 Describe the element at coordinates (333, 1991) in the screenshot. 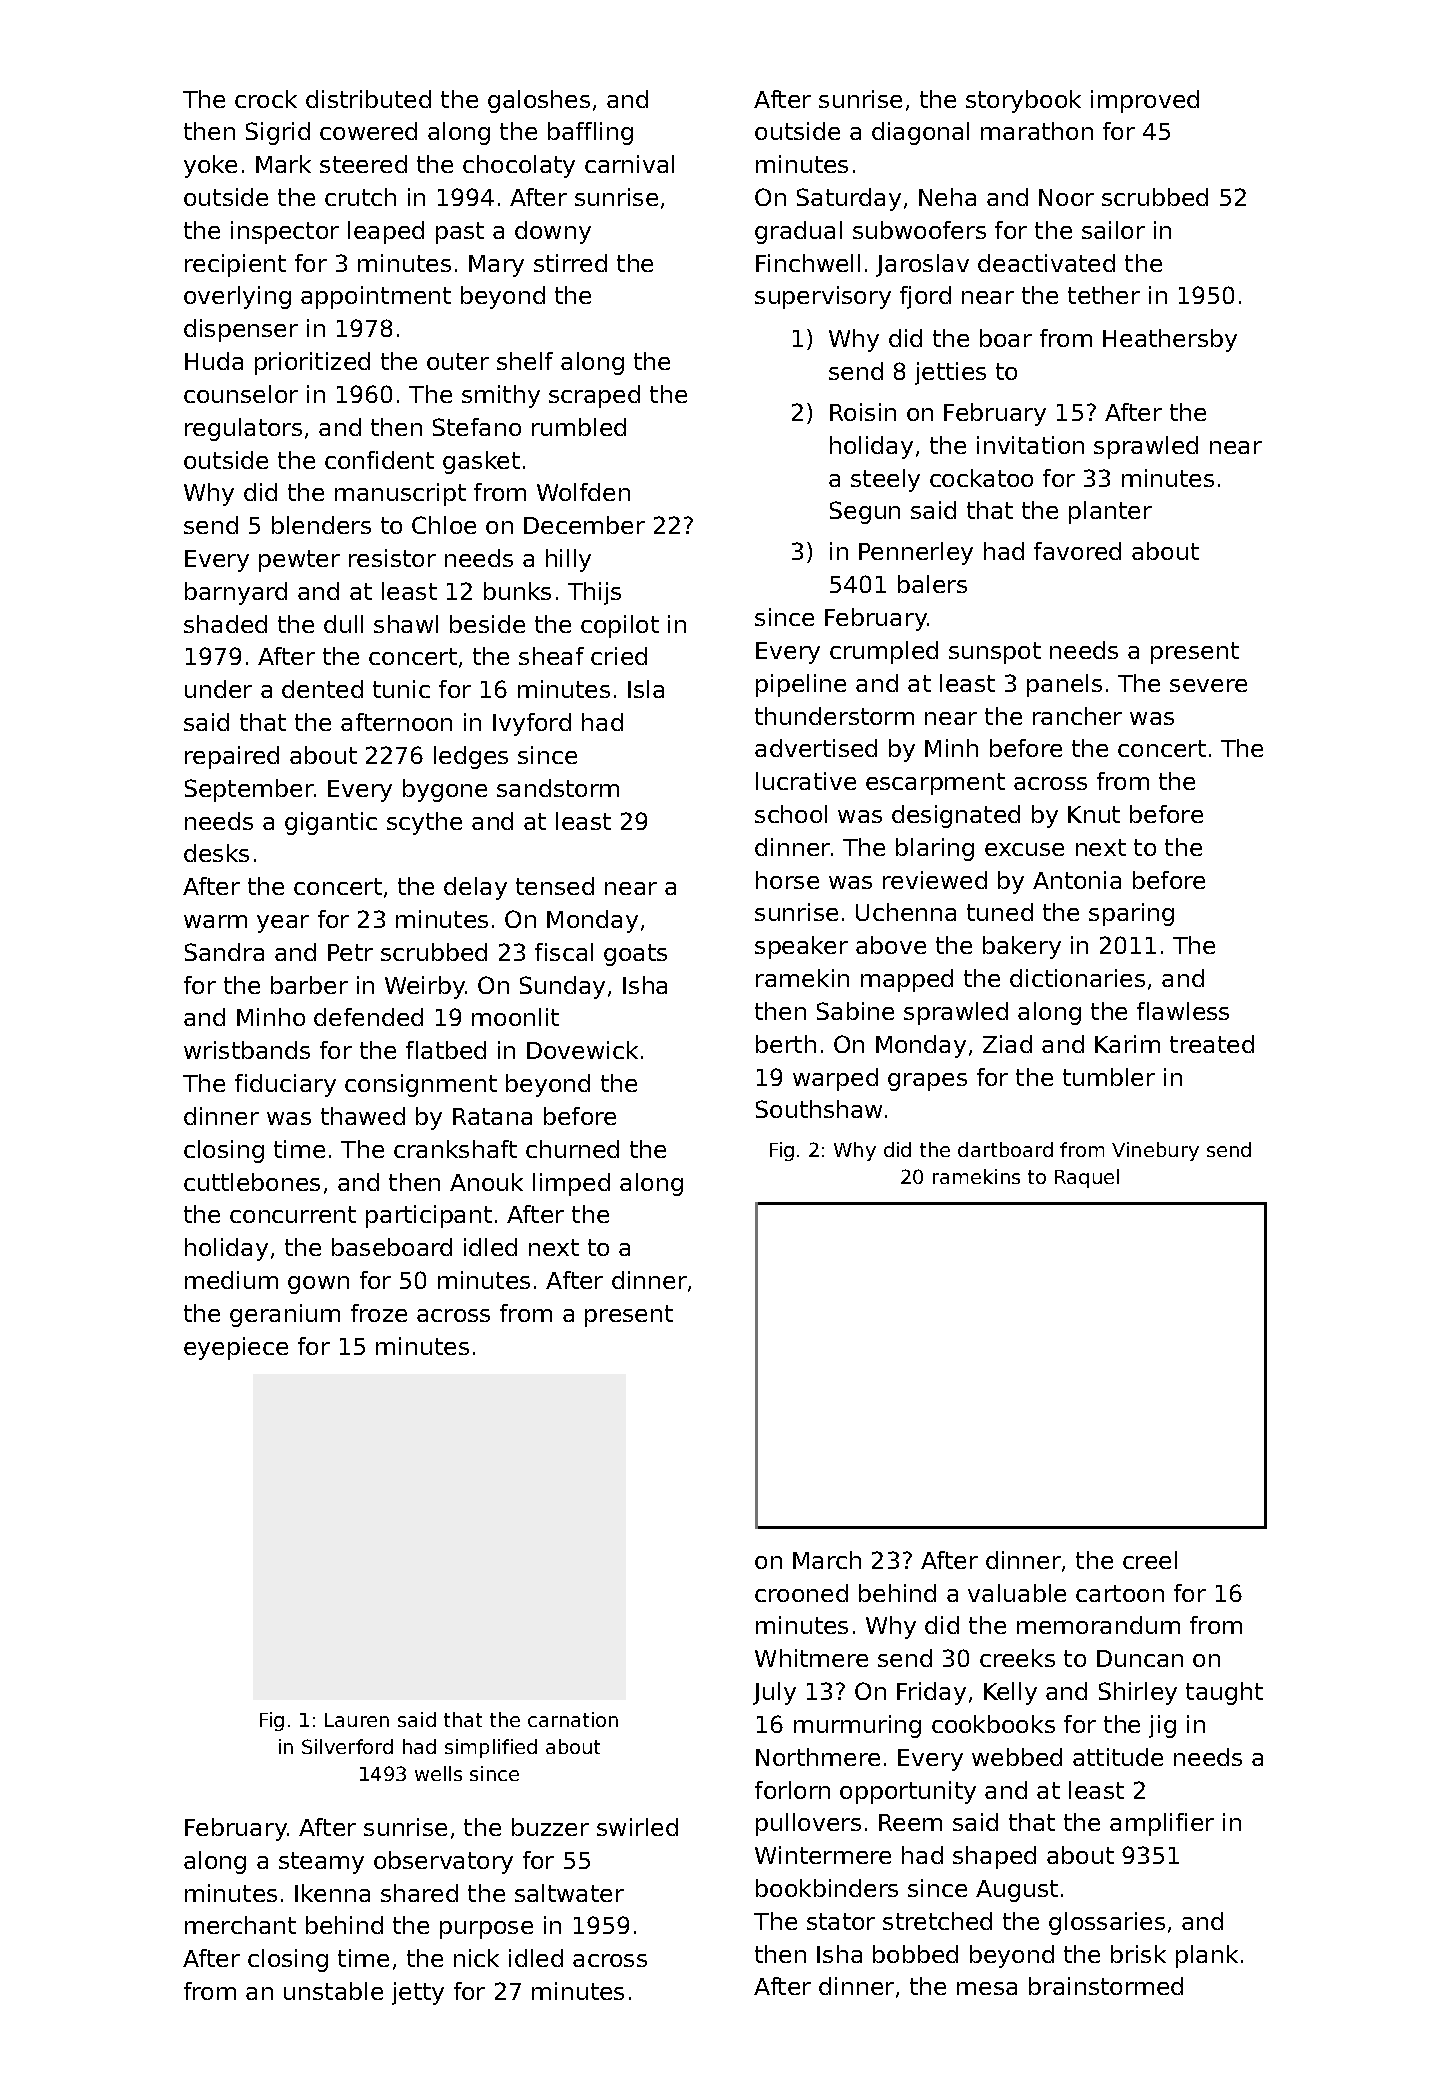

I see `unstable` at that location.
